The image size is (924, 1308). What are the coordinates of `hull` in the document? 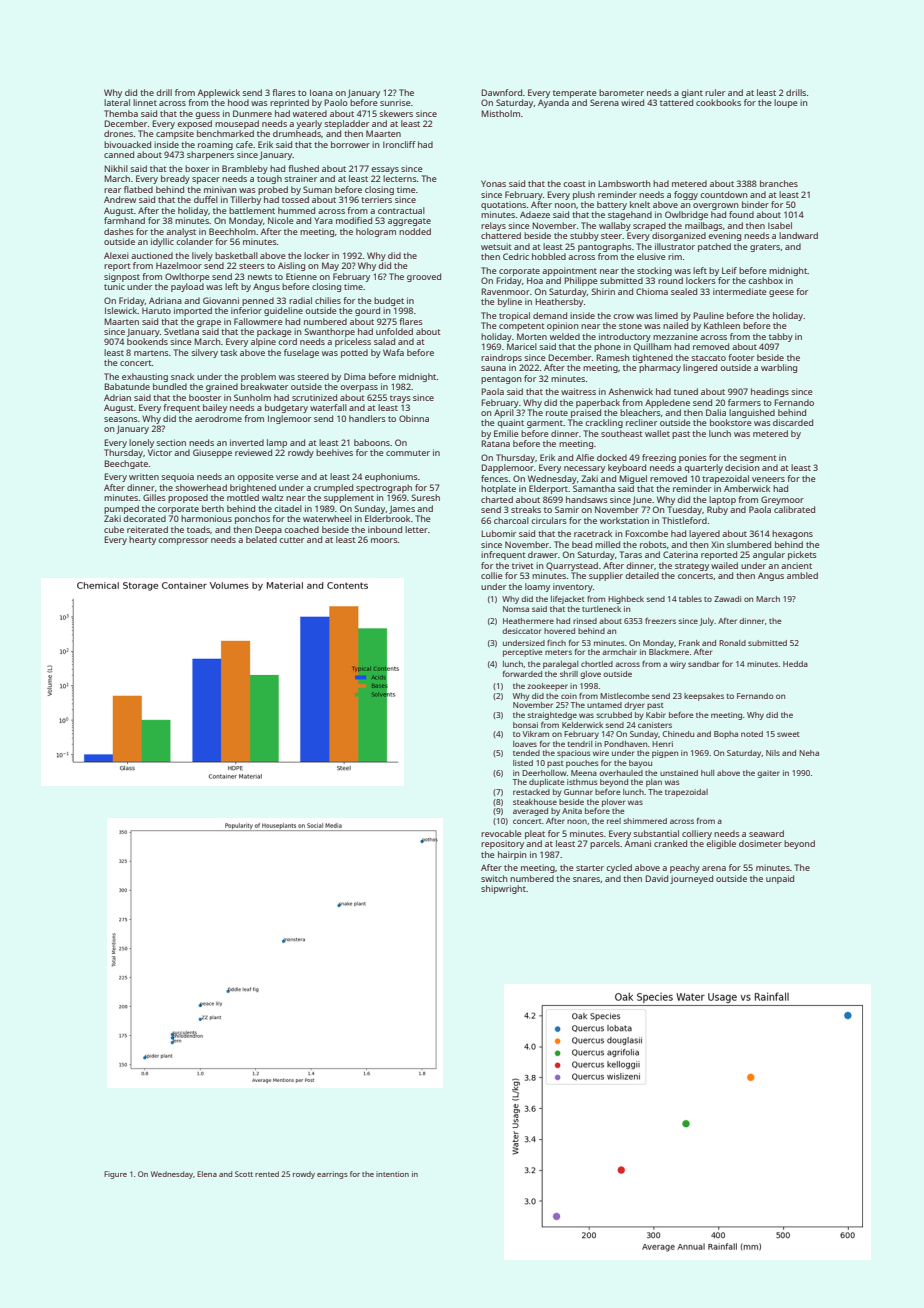 It's located at (707, 773).
